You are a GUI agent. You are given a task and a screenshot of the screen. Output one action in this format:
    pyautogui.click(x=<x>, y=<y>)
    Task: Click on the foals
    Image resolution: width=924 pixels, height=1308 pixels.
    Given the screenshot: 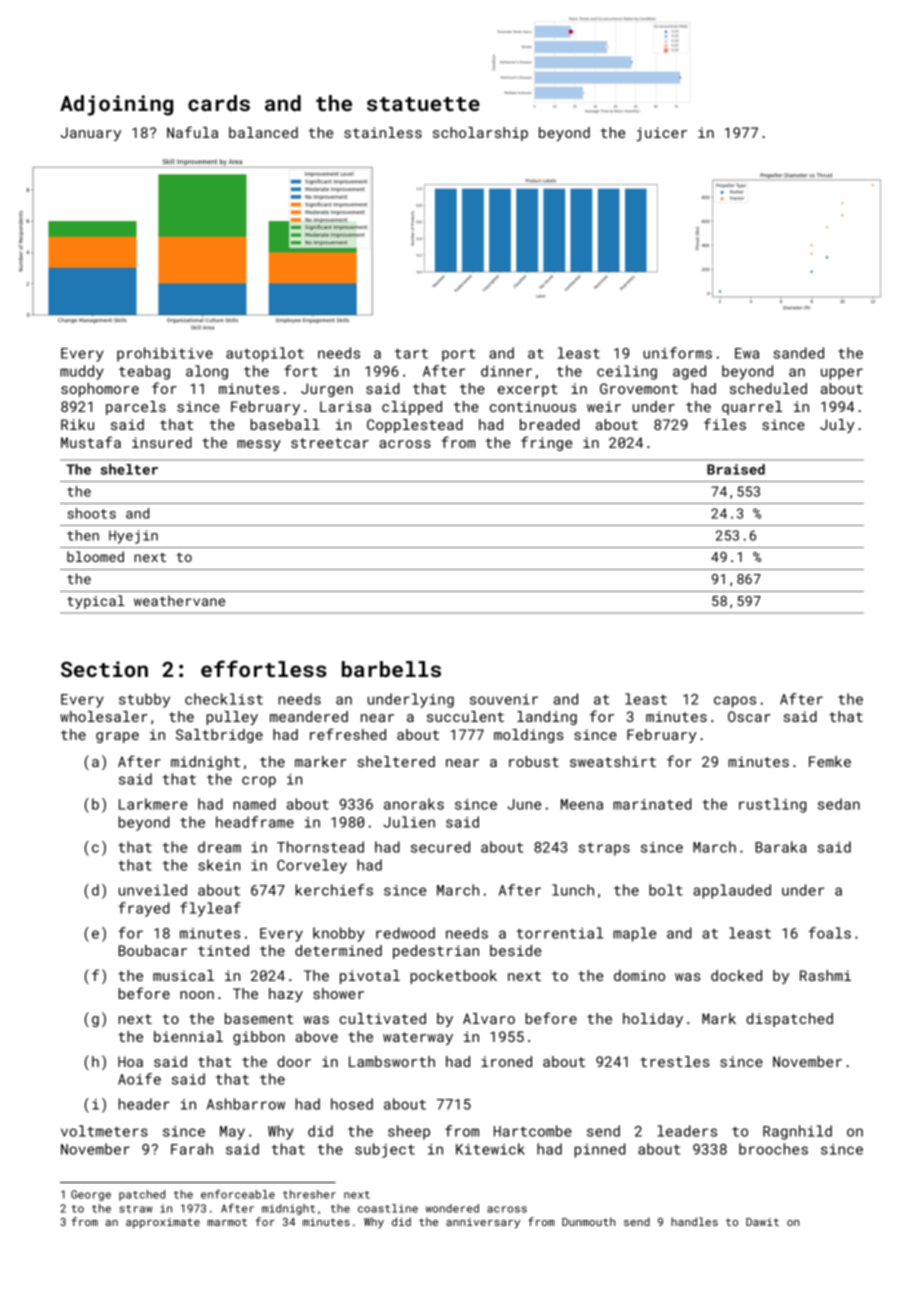 What is the action you would take?
    pyautogui.click(x=830, y=933)
